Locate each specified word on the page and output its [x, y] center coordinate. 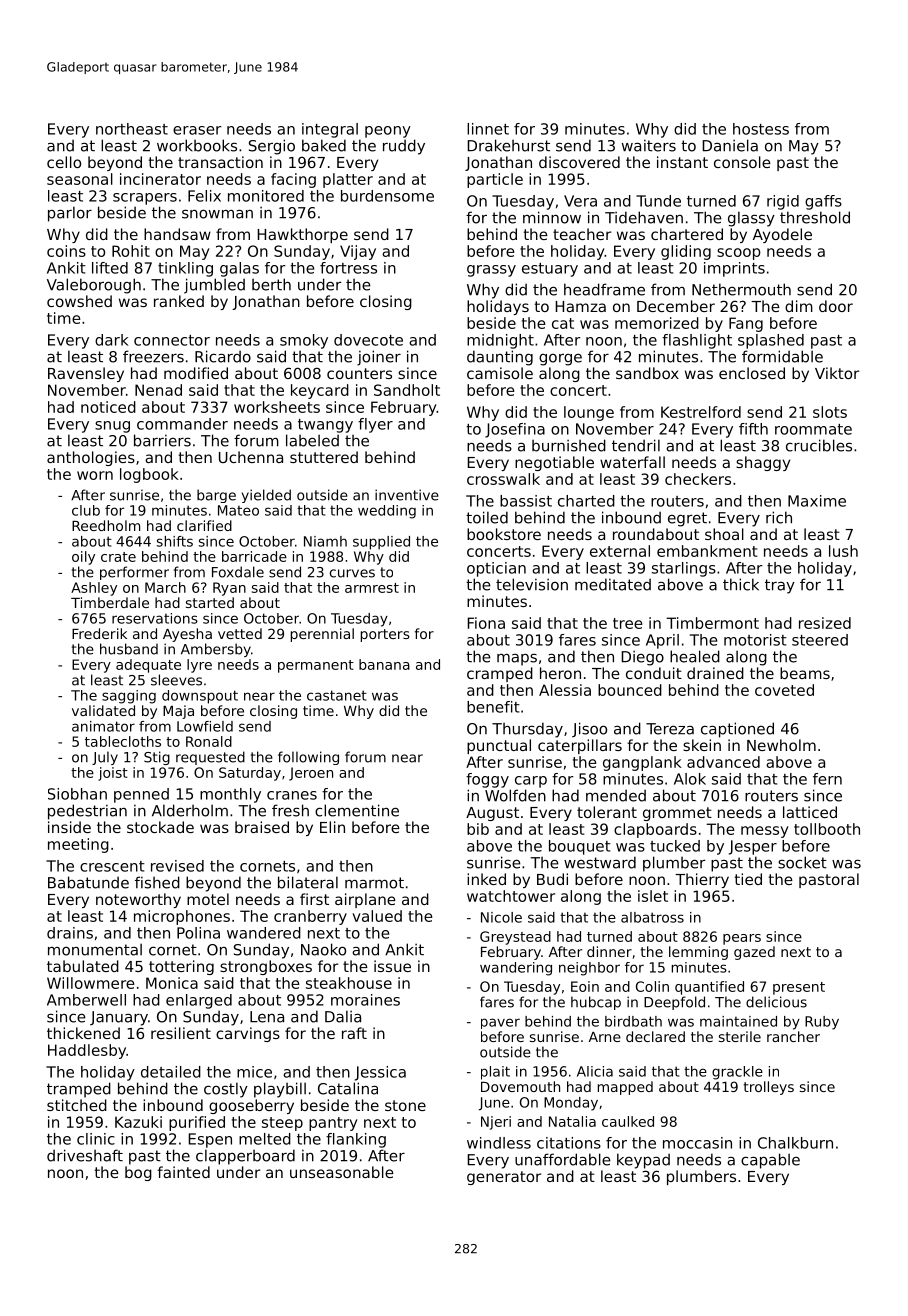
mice [254, 1072]
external [620, 551]
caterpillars [580, 746]
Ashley [94, 589]
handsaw [177, 234]
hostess [761, 129]
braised [262, 827]
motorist [755, 640]
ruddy [404, 147]
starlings [684, 569]
